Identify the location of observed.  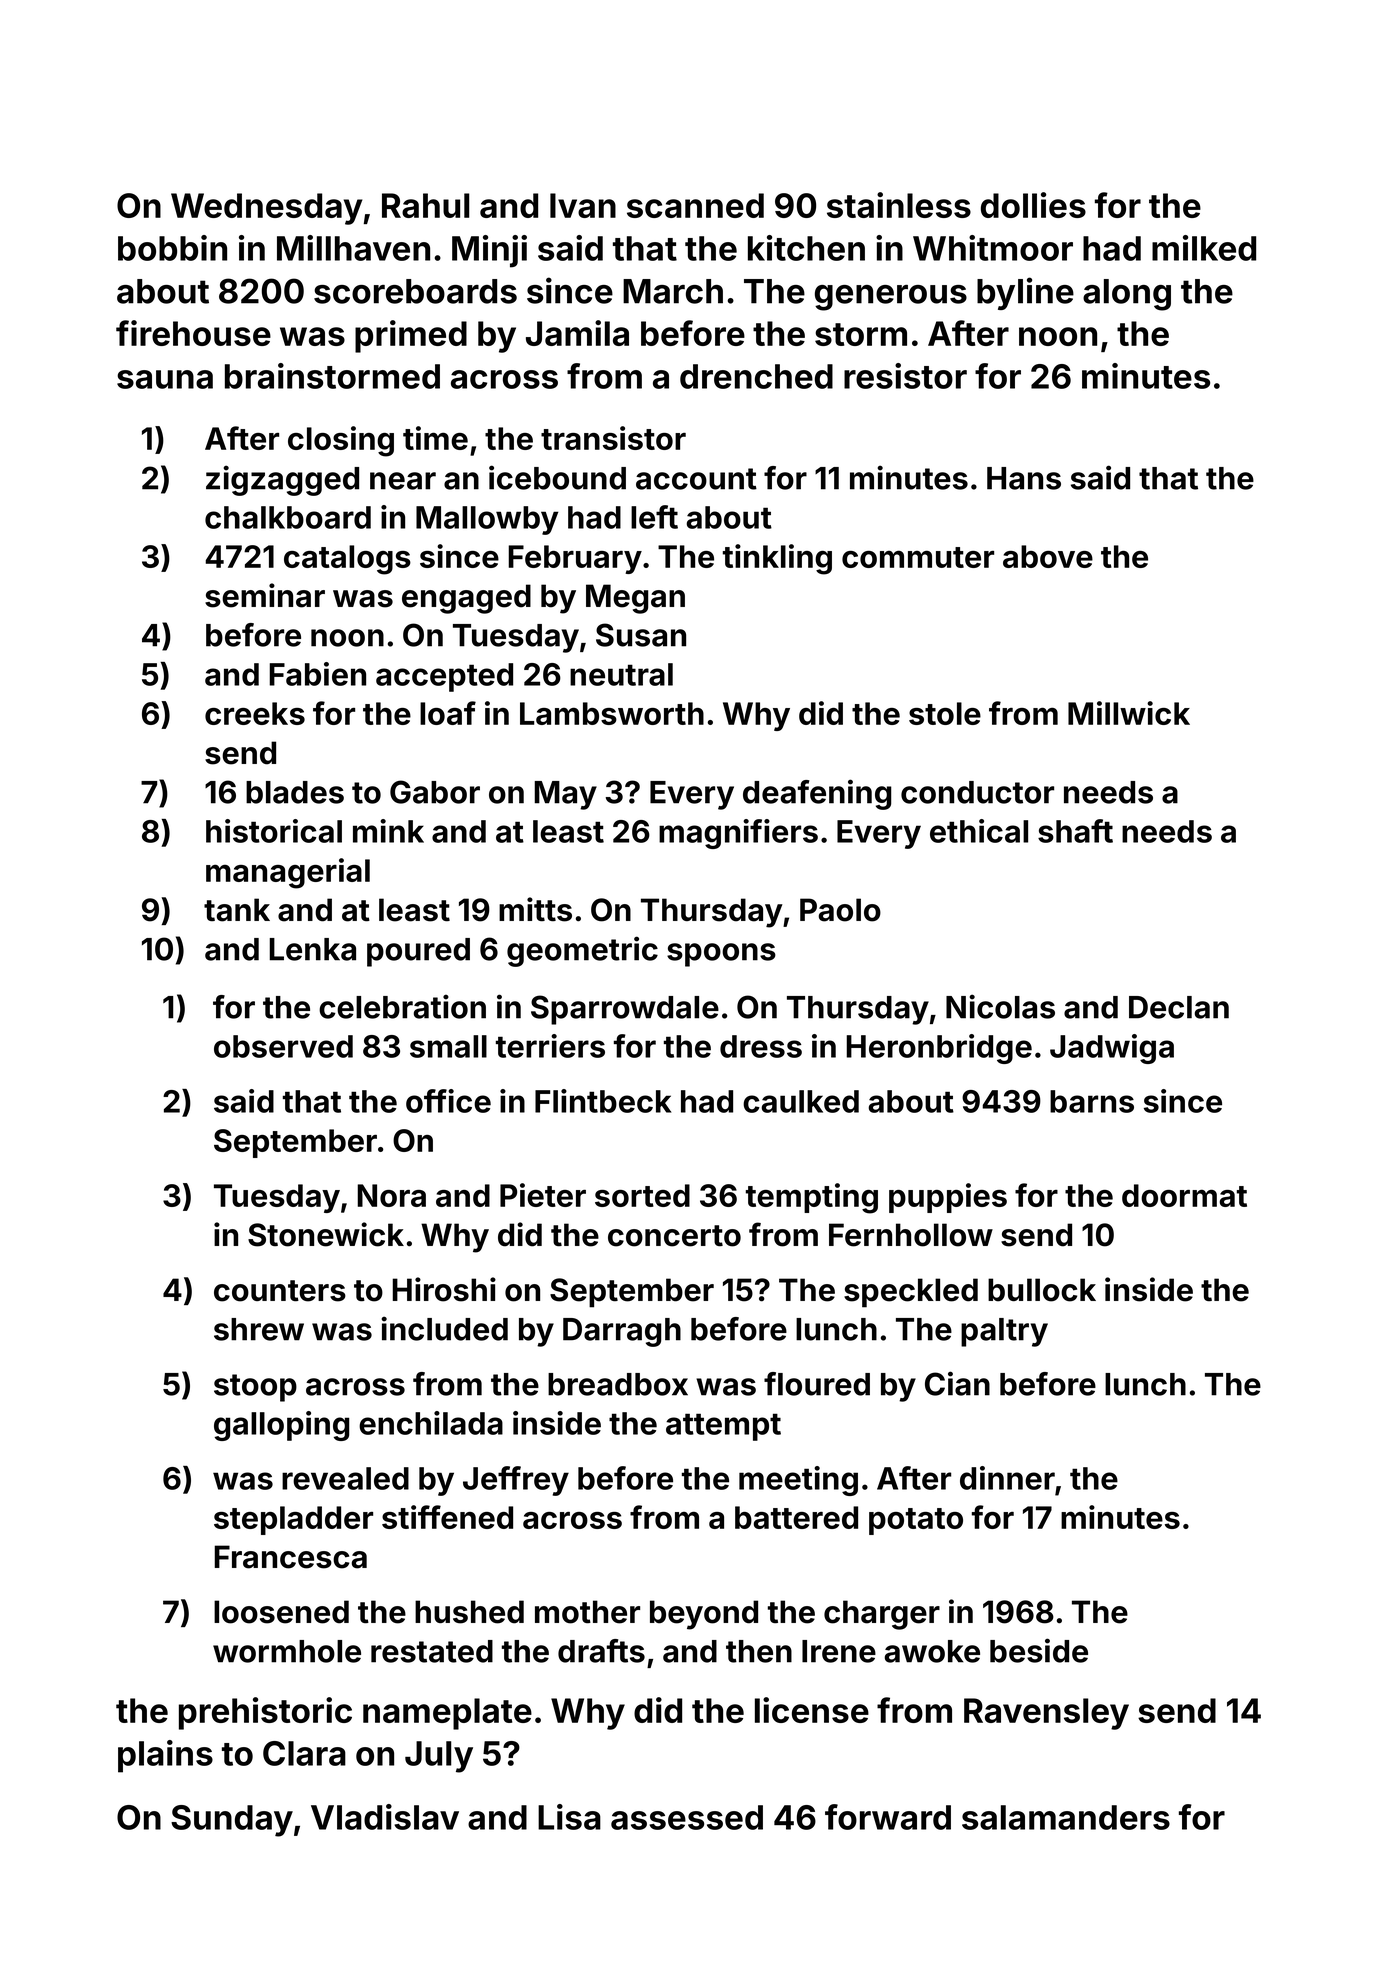
(283, 1046).
